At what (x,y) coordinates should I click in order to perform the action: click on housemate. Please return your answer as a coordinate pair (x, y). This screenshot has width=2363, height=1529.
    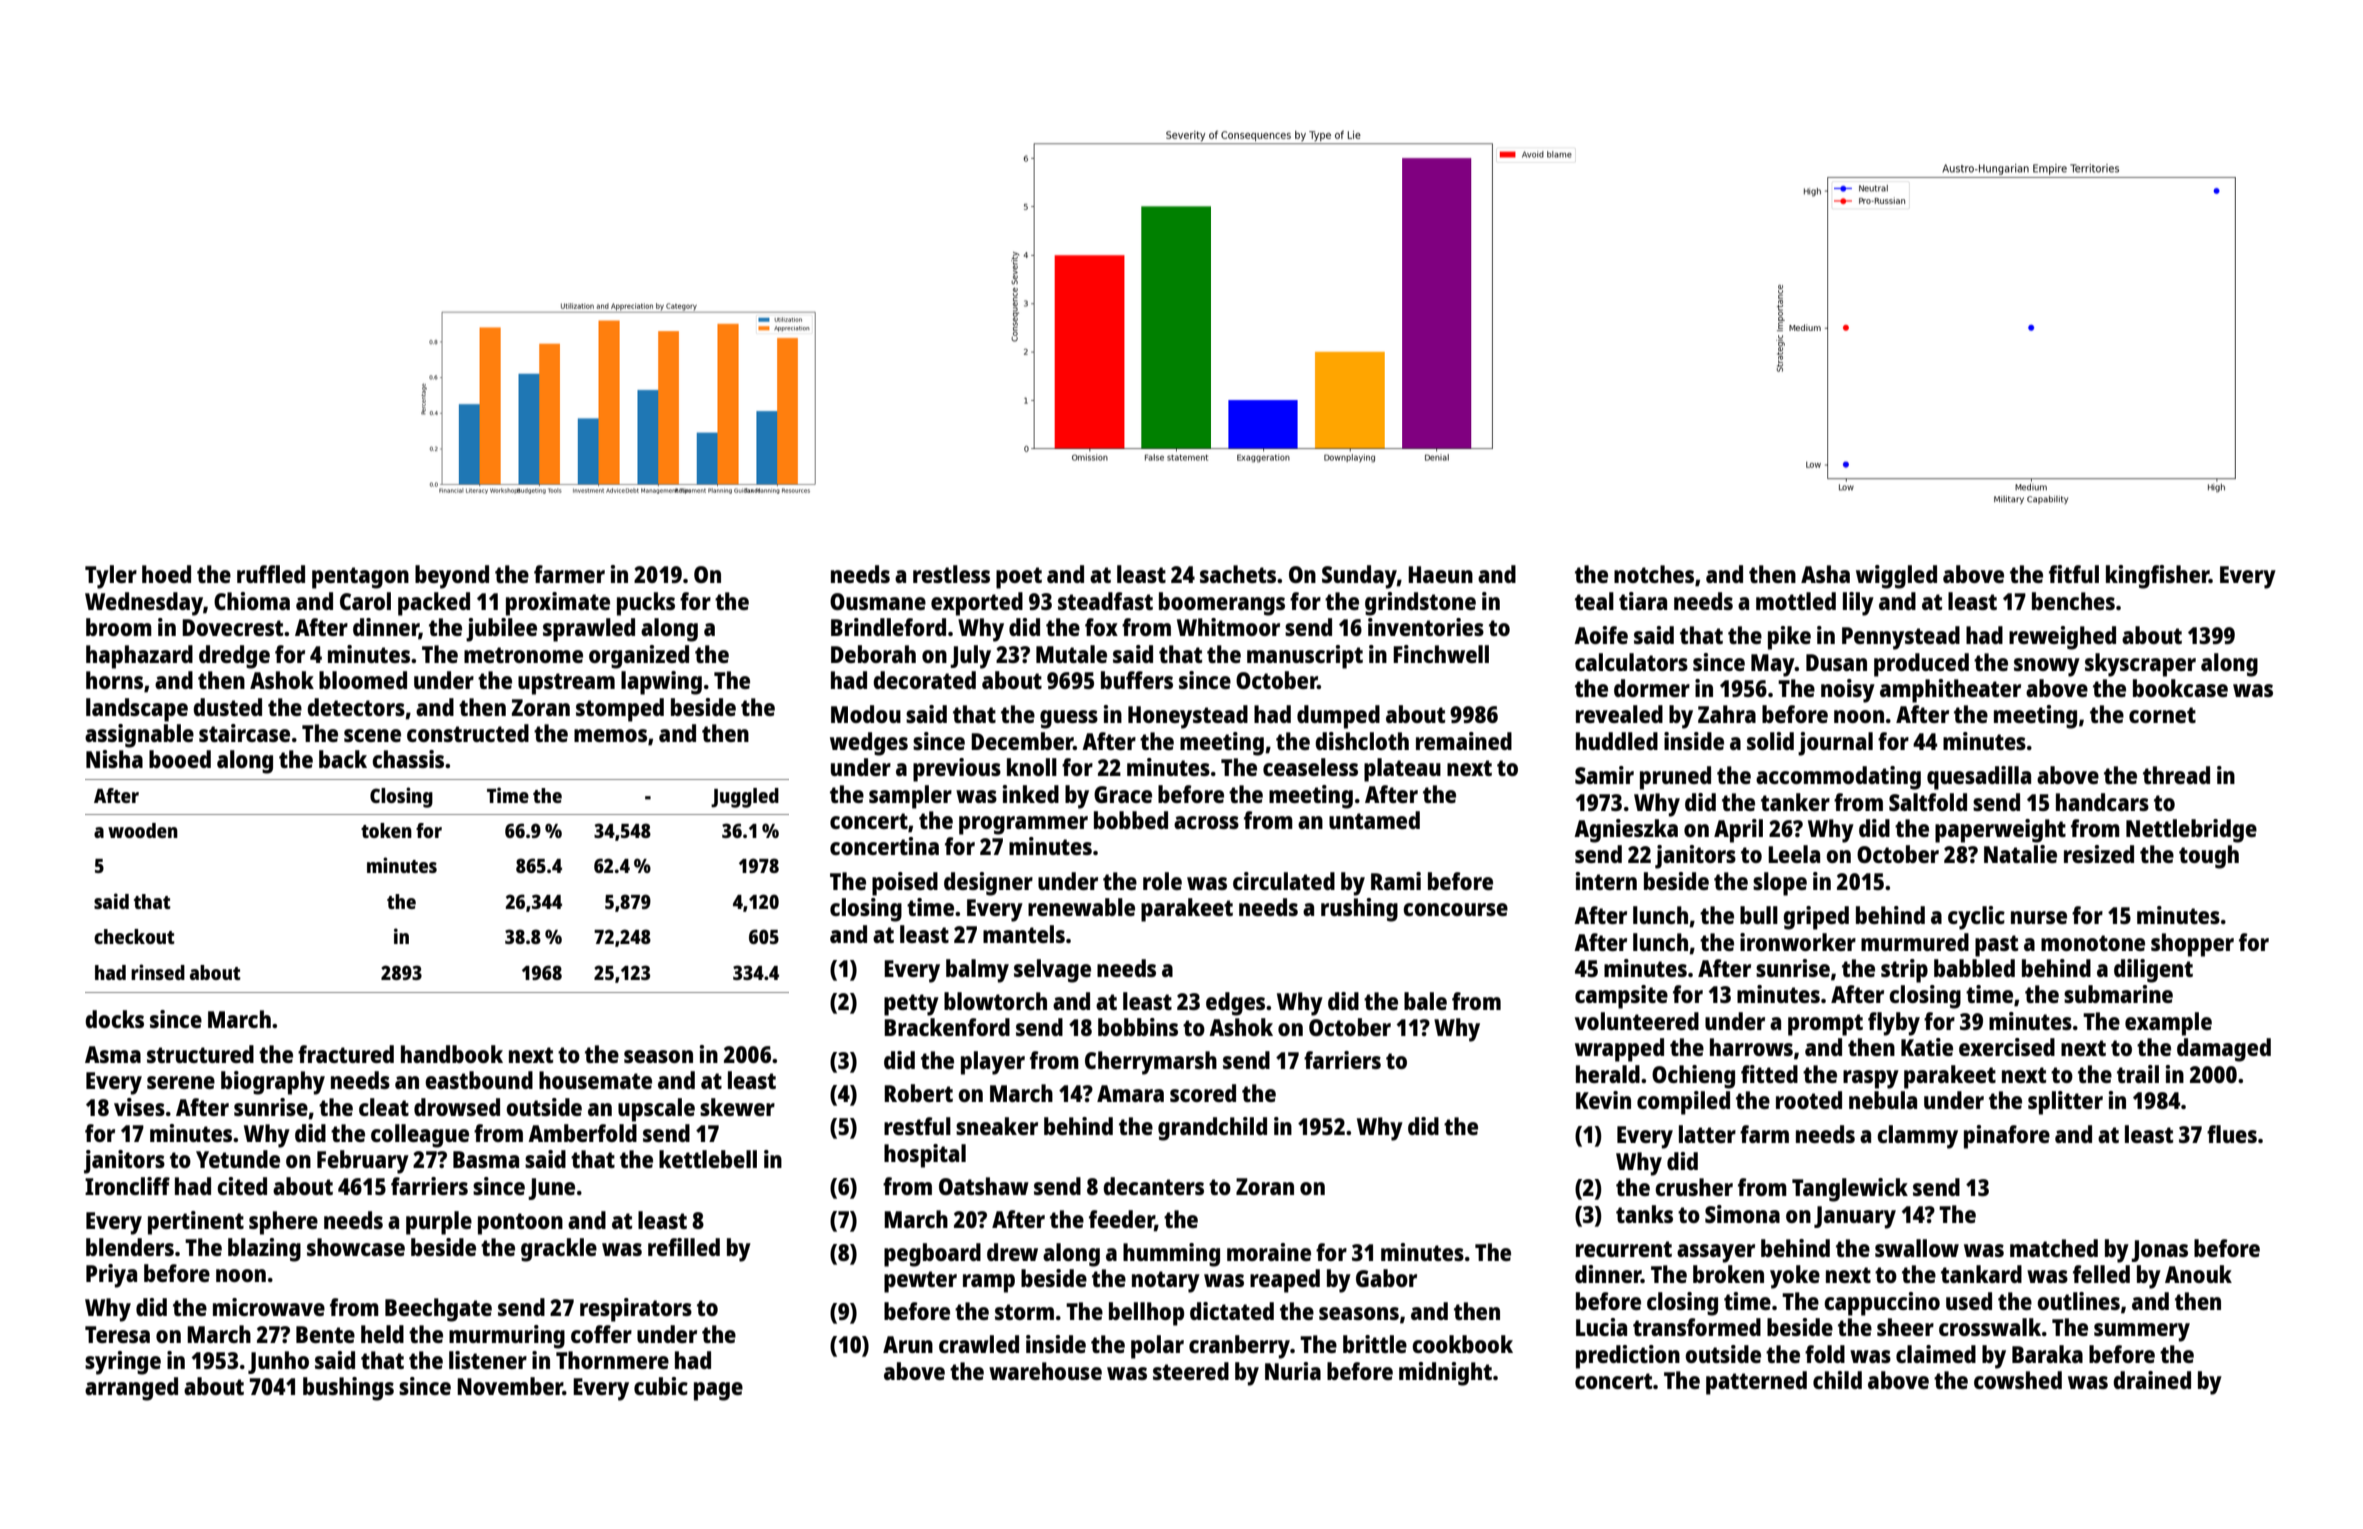
    Looking at the image, I should click on (595, 1080).
